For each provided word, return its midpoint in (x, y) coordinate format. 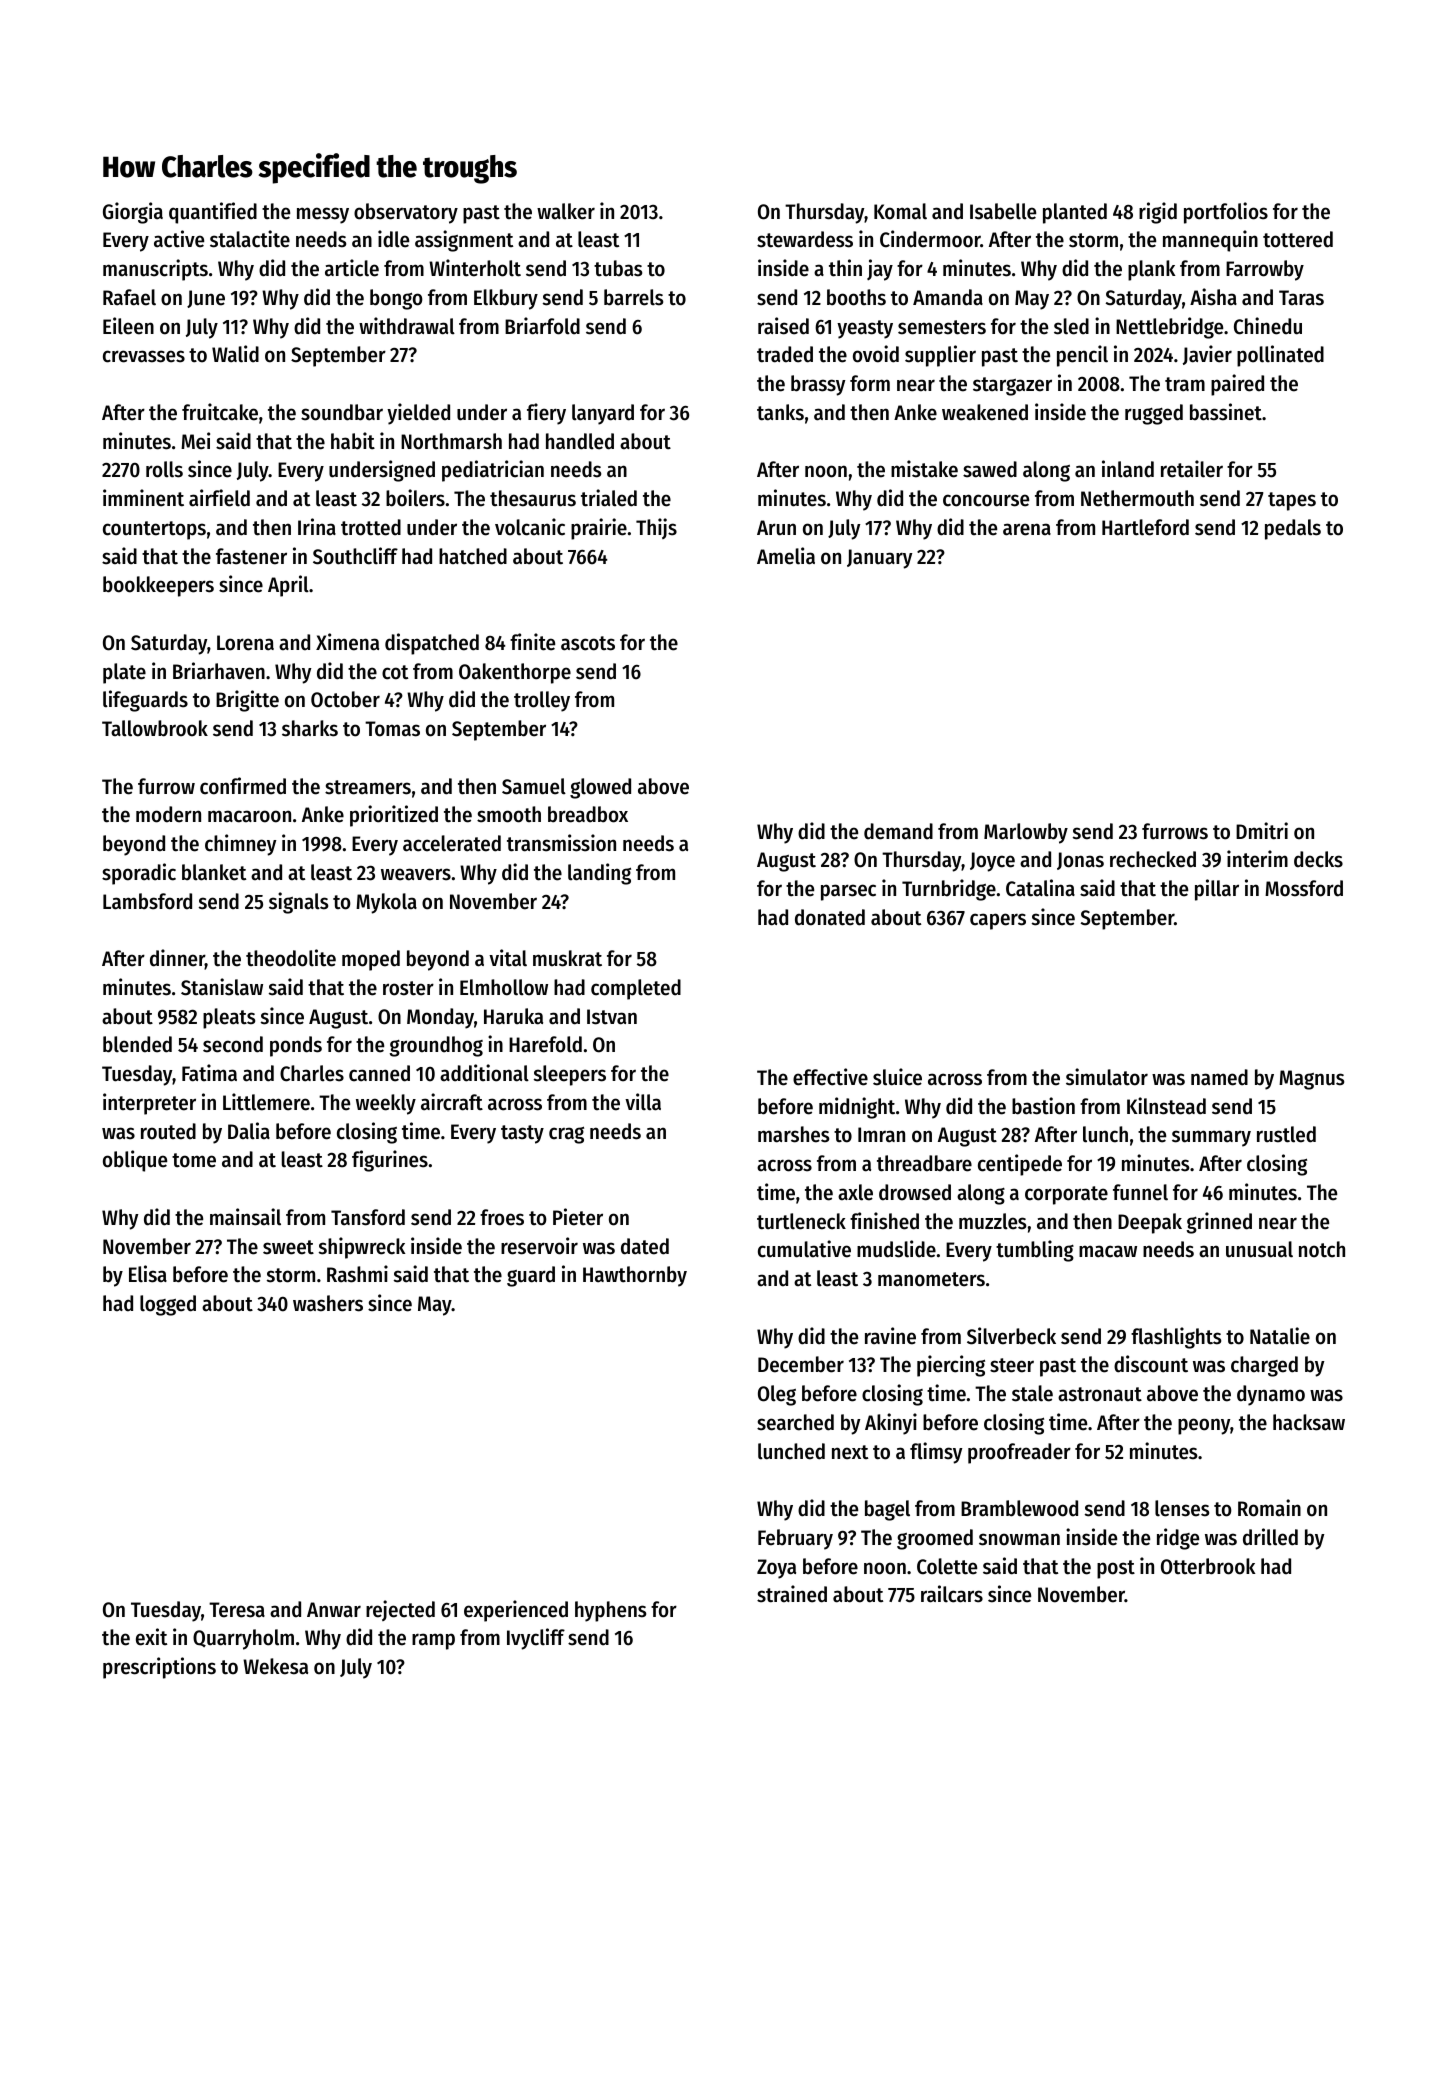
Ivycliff (536, 1639)
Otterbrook (1208, 1566)
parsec (848, 892)
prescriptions (159, 1668)
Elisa (148, 1274)
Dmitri (1262, 831)
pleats (229, 1018)
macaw (1108, 1251)
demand (898, 831)
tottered (1298, 239)
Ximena (347, 642)
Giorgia (133, 213)
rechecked (1153, 859)
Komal (900, 211)
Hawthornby (635, 1276)
